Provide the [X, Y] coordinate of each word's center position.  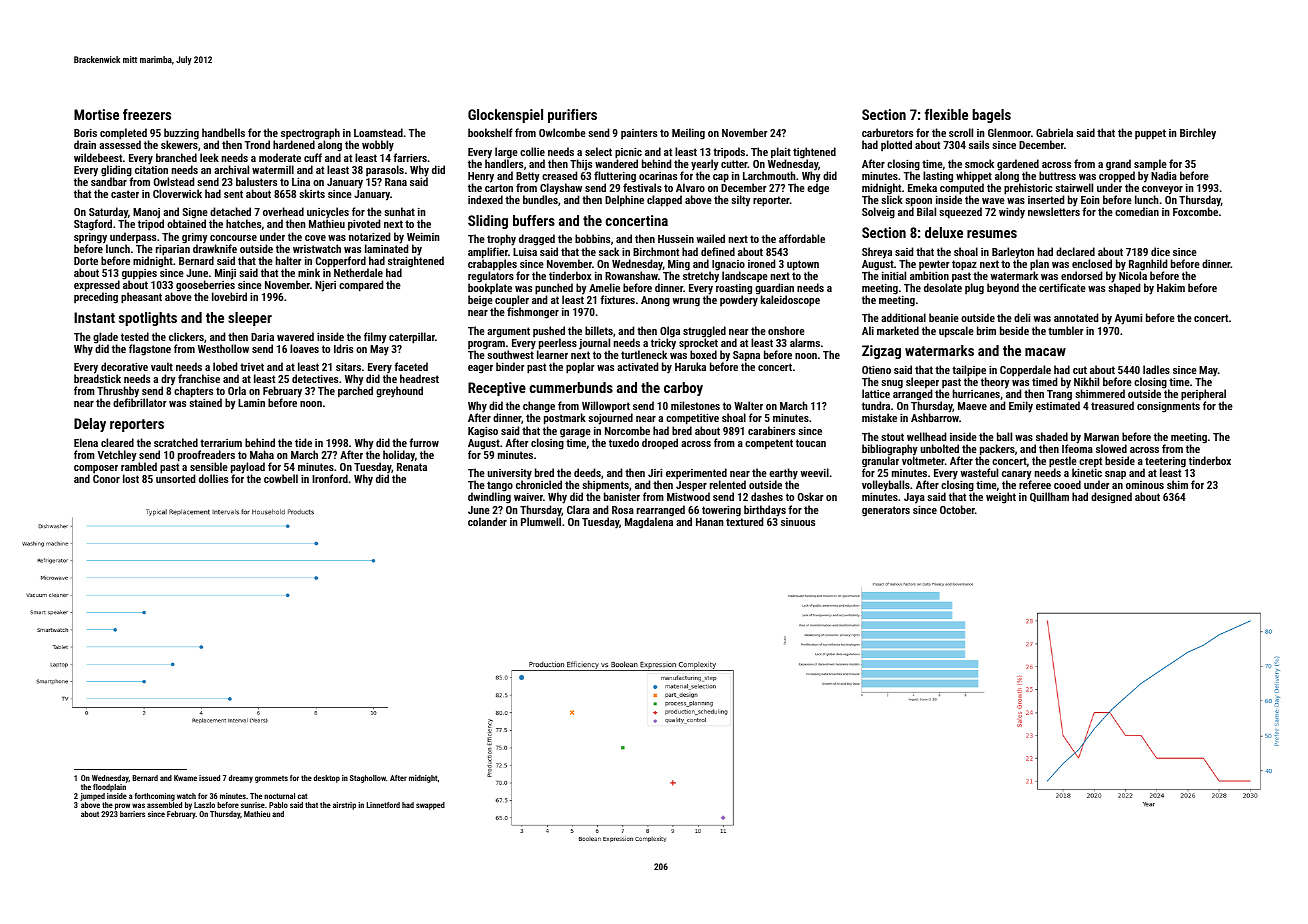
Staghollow [368, 779]
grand [1118, 165]
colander [487, 521]
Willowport [605, 407]
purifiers [572, 116]
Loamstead [378, 132]
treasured [1112, 405]
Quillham [1049, 497]
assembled [164, 805]
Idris [343, 348]
